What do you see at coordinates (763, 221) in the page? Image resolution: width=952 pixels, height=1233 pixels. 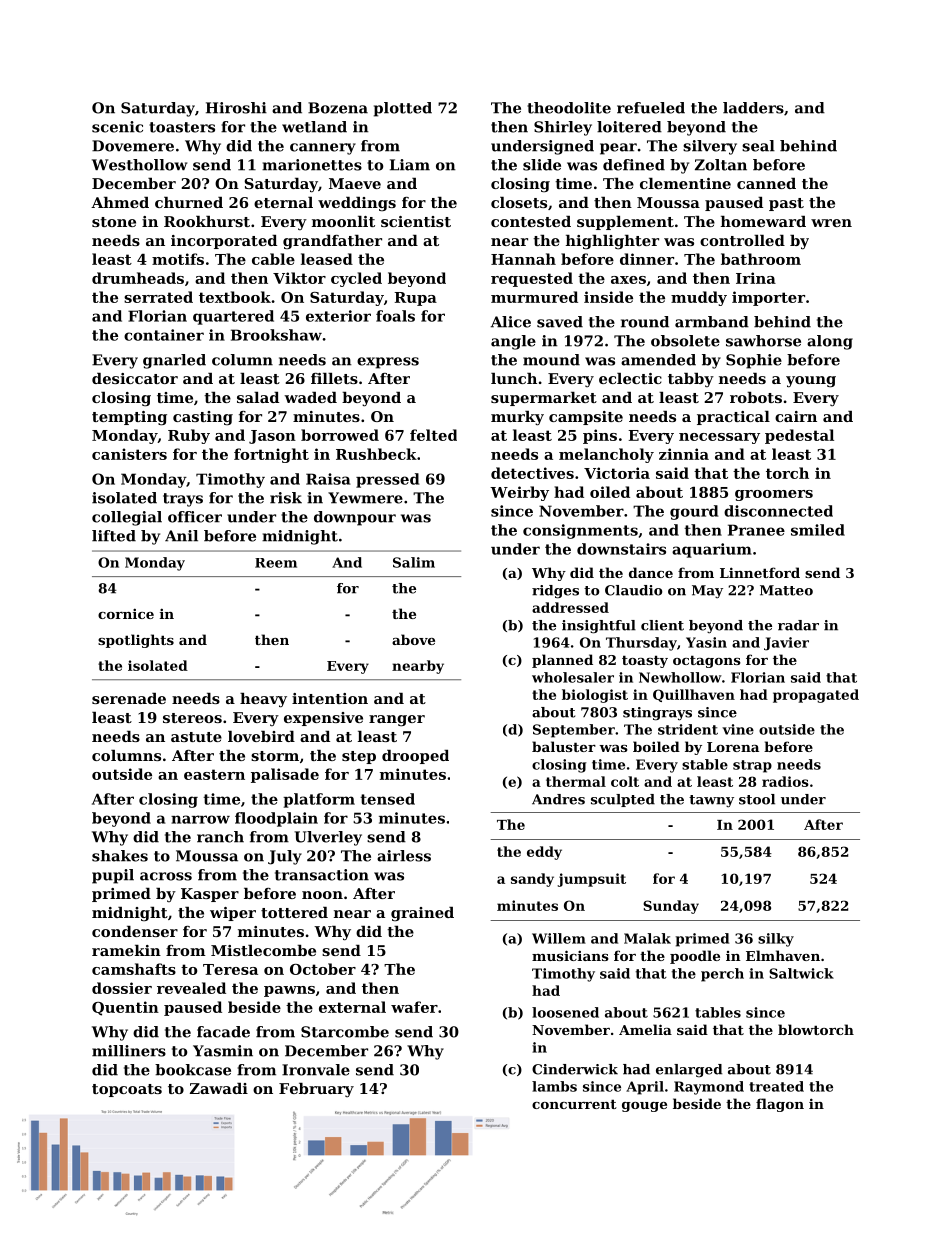 I see `homeward` at bounding box center [763, 221].
